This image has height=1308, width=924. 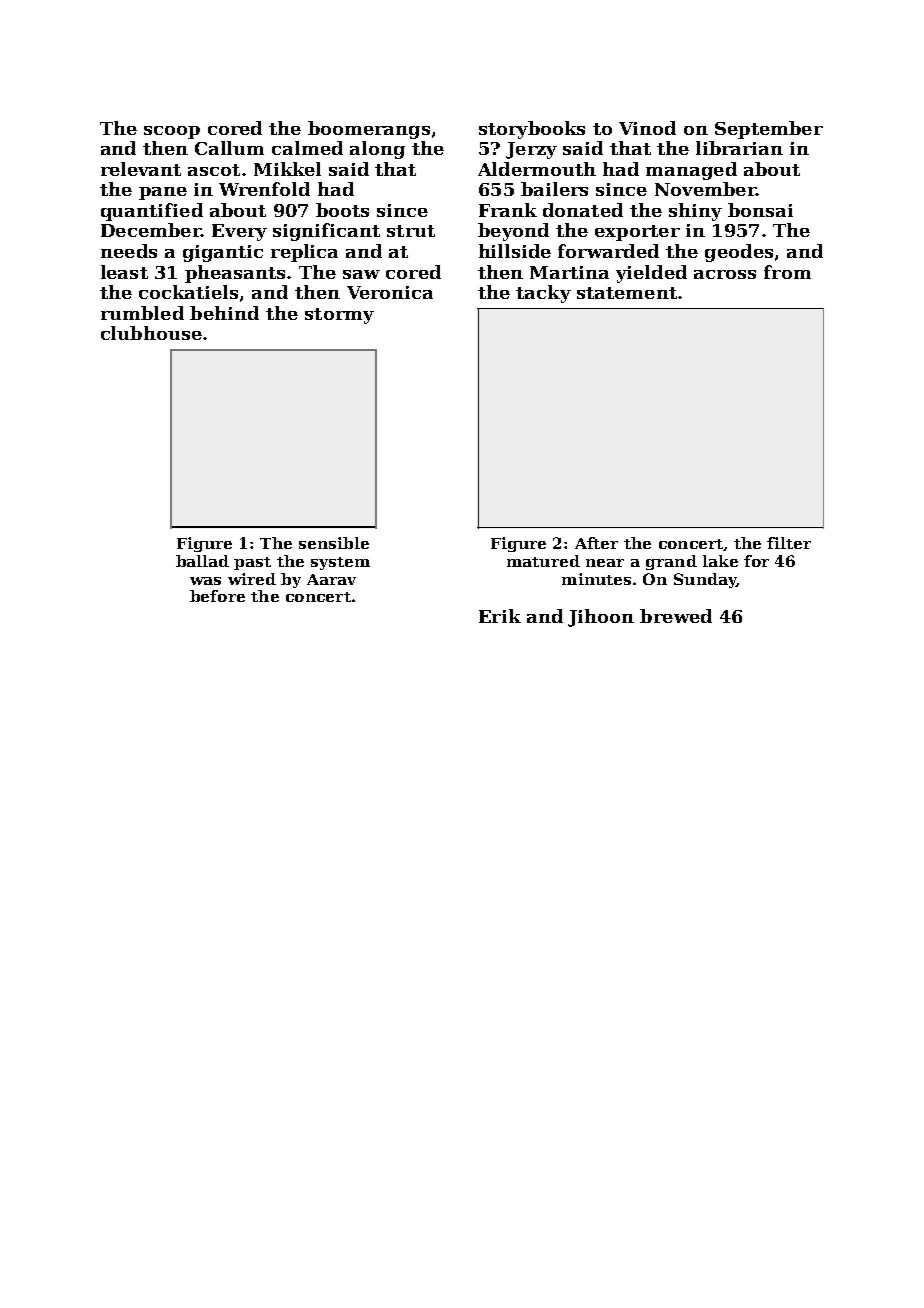 What do you see at coordinates (377, 150) in the image?
I see `along` at bounding box center [377, 150].
